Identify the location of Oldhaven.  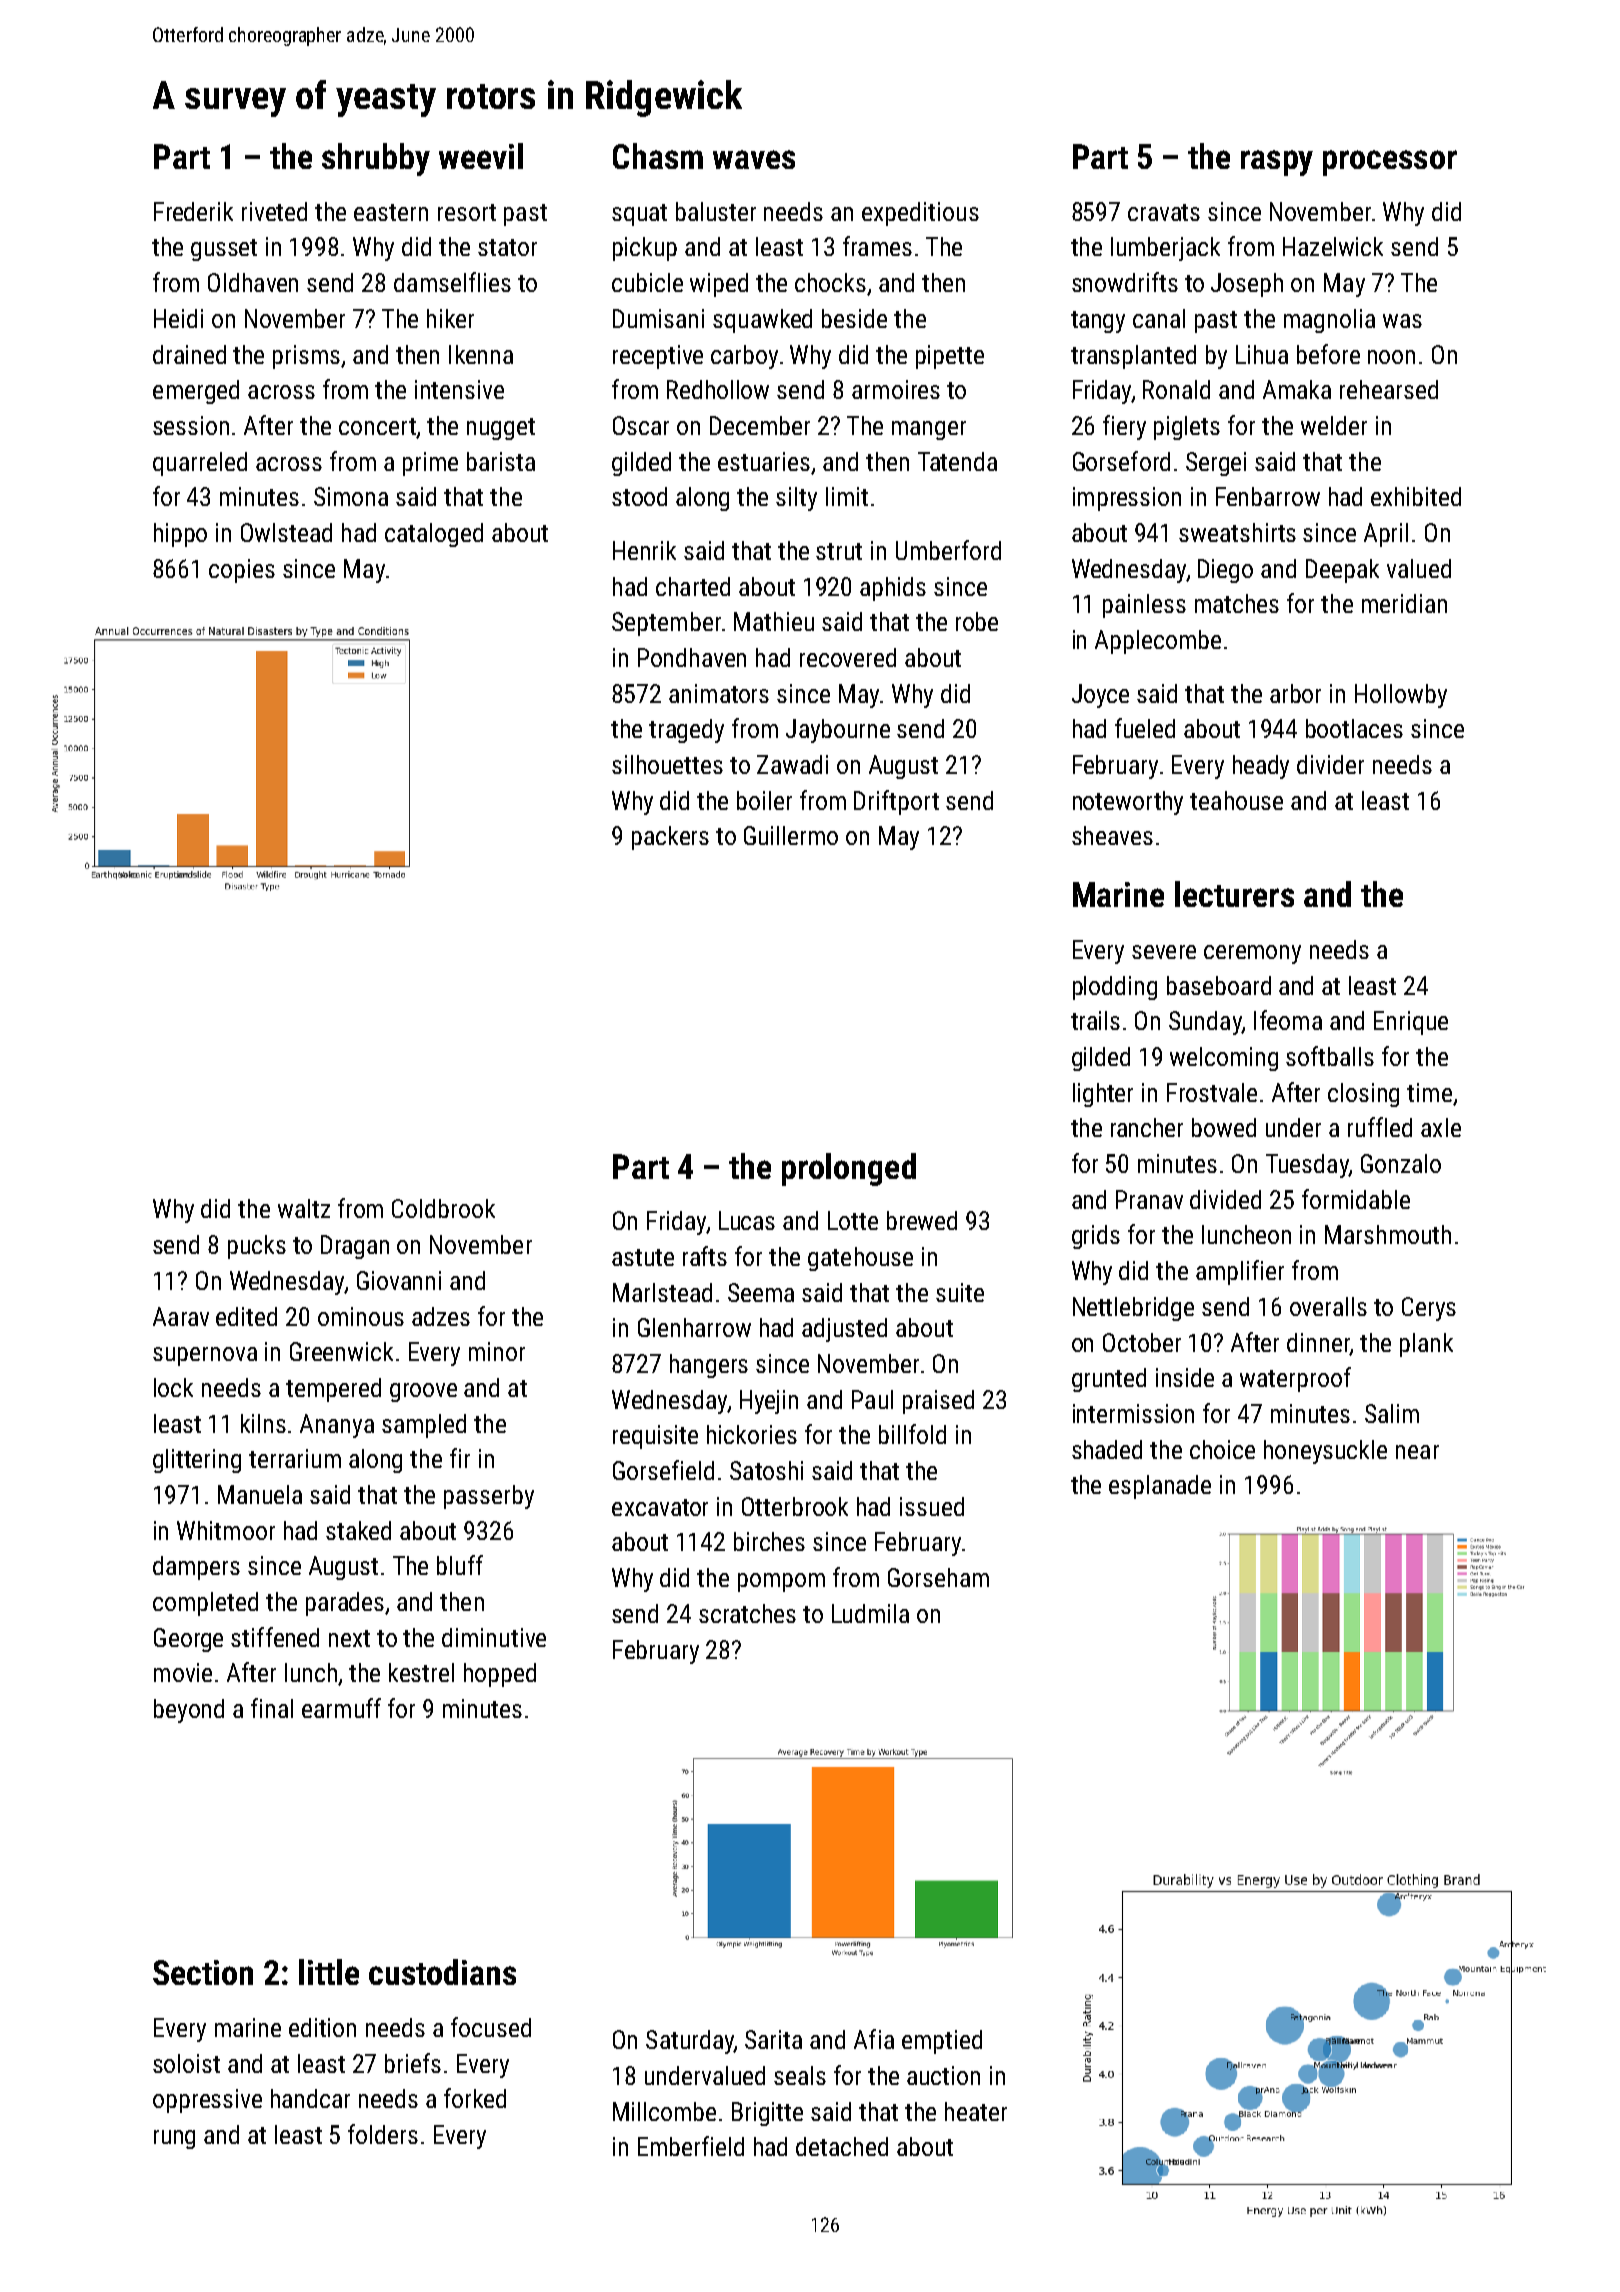
(253, 282).
